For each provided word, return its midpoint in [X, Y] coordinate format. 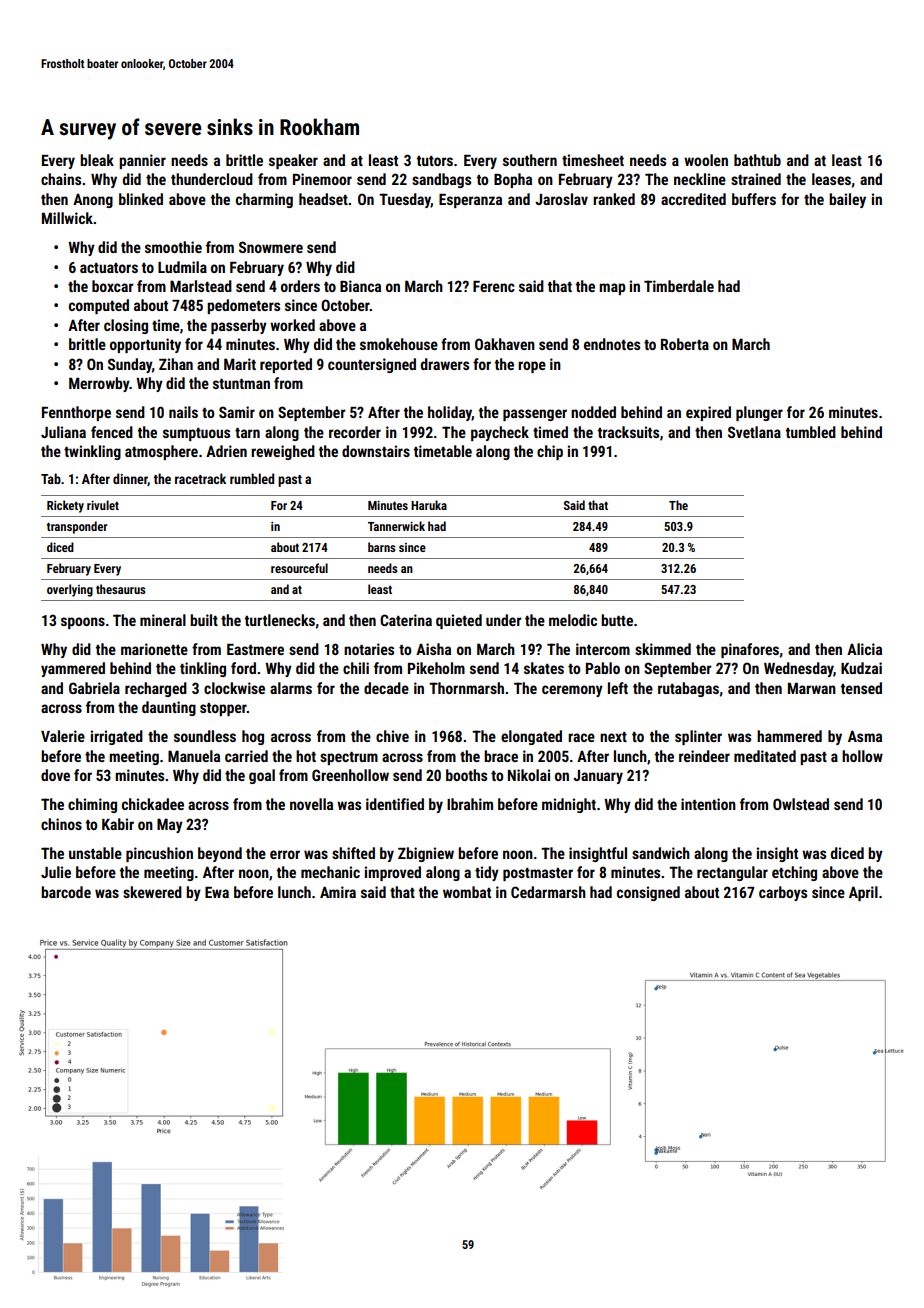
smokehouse [399, 344]
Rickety [65, 506]
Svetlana [754, 432]
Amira [338, 892]
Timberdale [679, 286]
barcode [66, 892]
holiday [450, 413]
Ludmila [182, 267]
